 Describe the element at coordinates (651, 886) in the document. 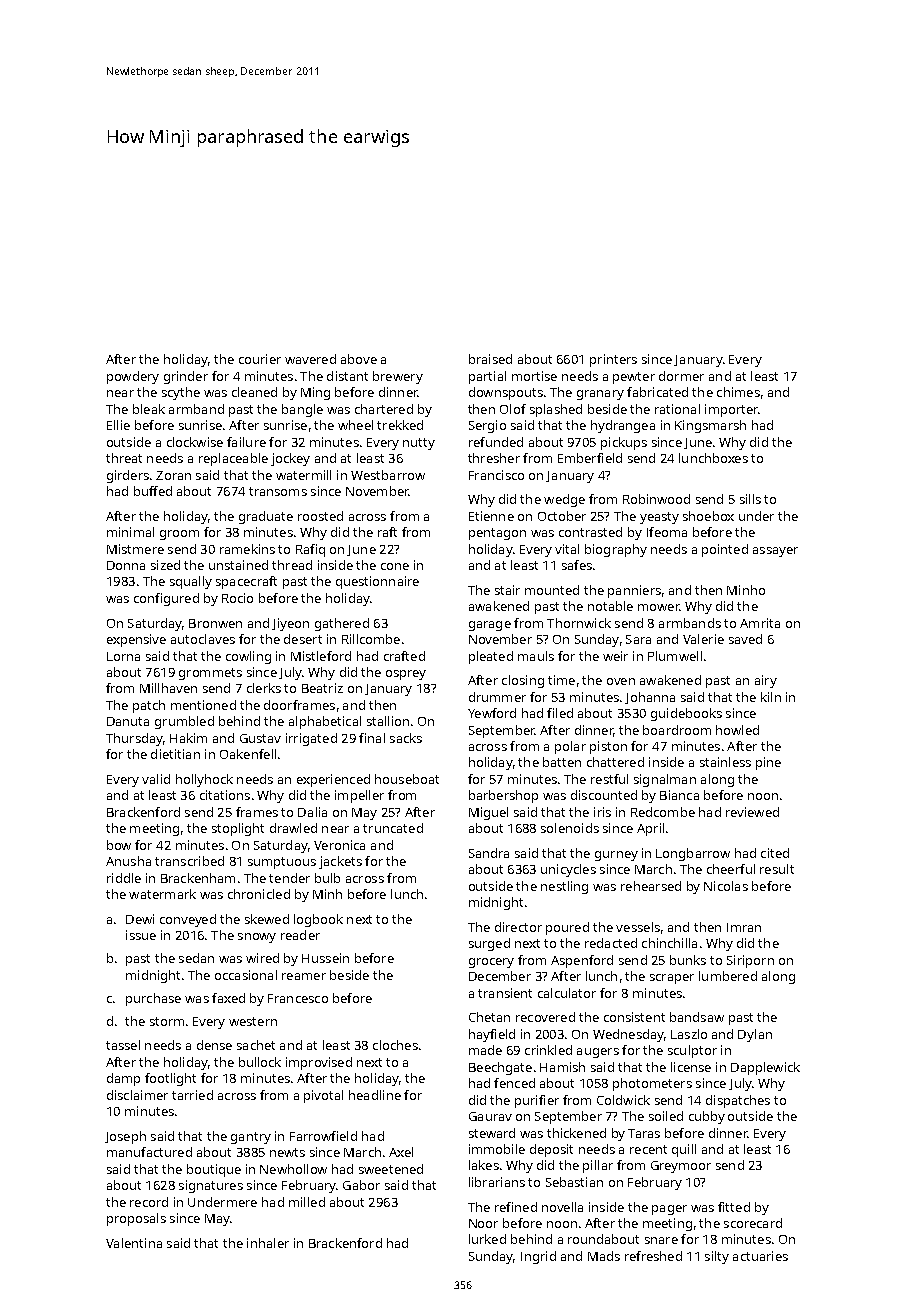

I see `rehearsed` at that location.
